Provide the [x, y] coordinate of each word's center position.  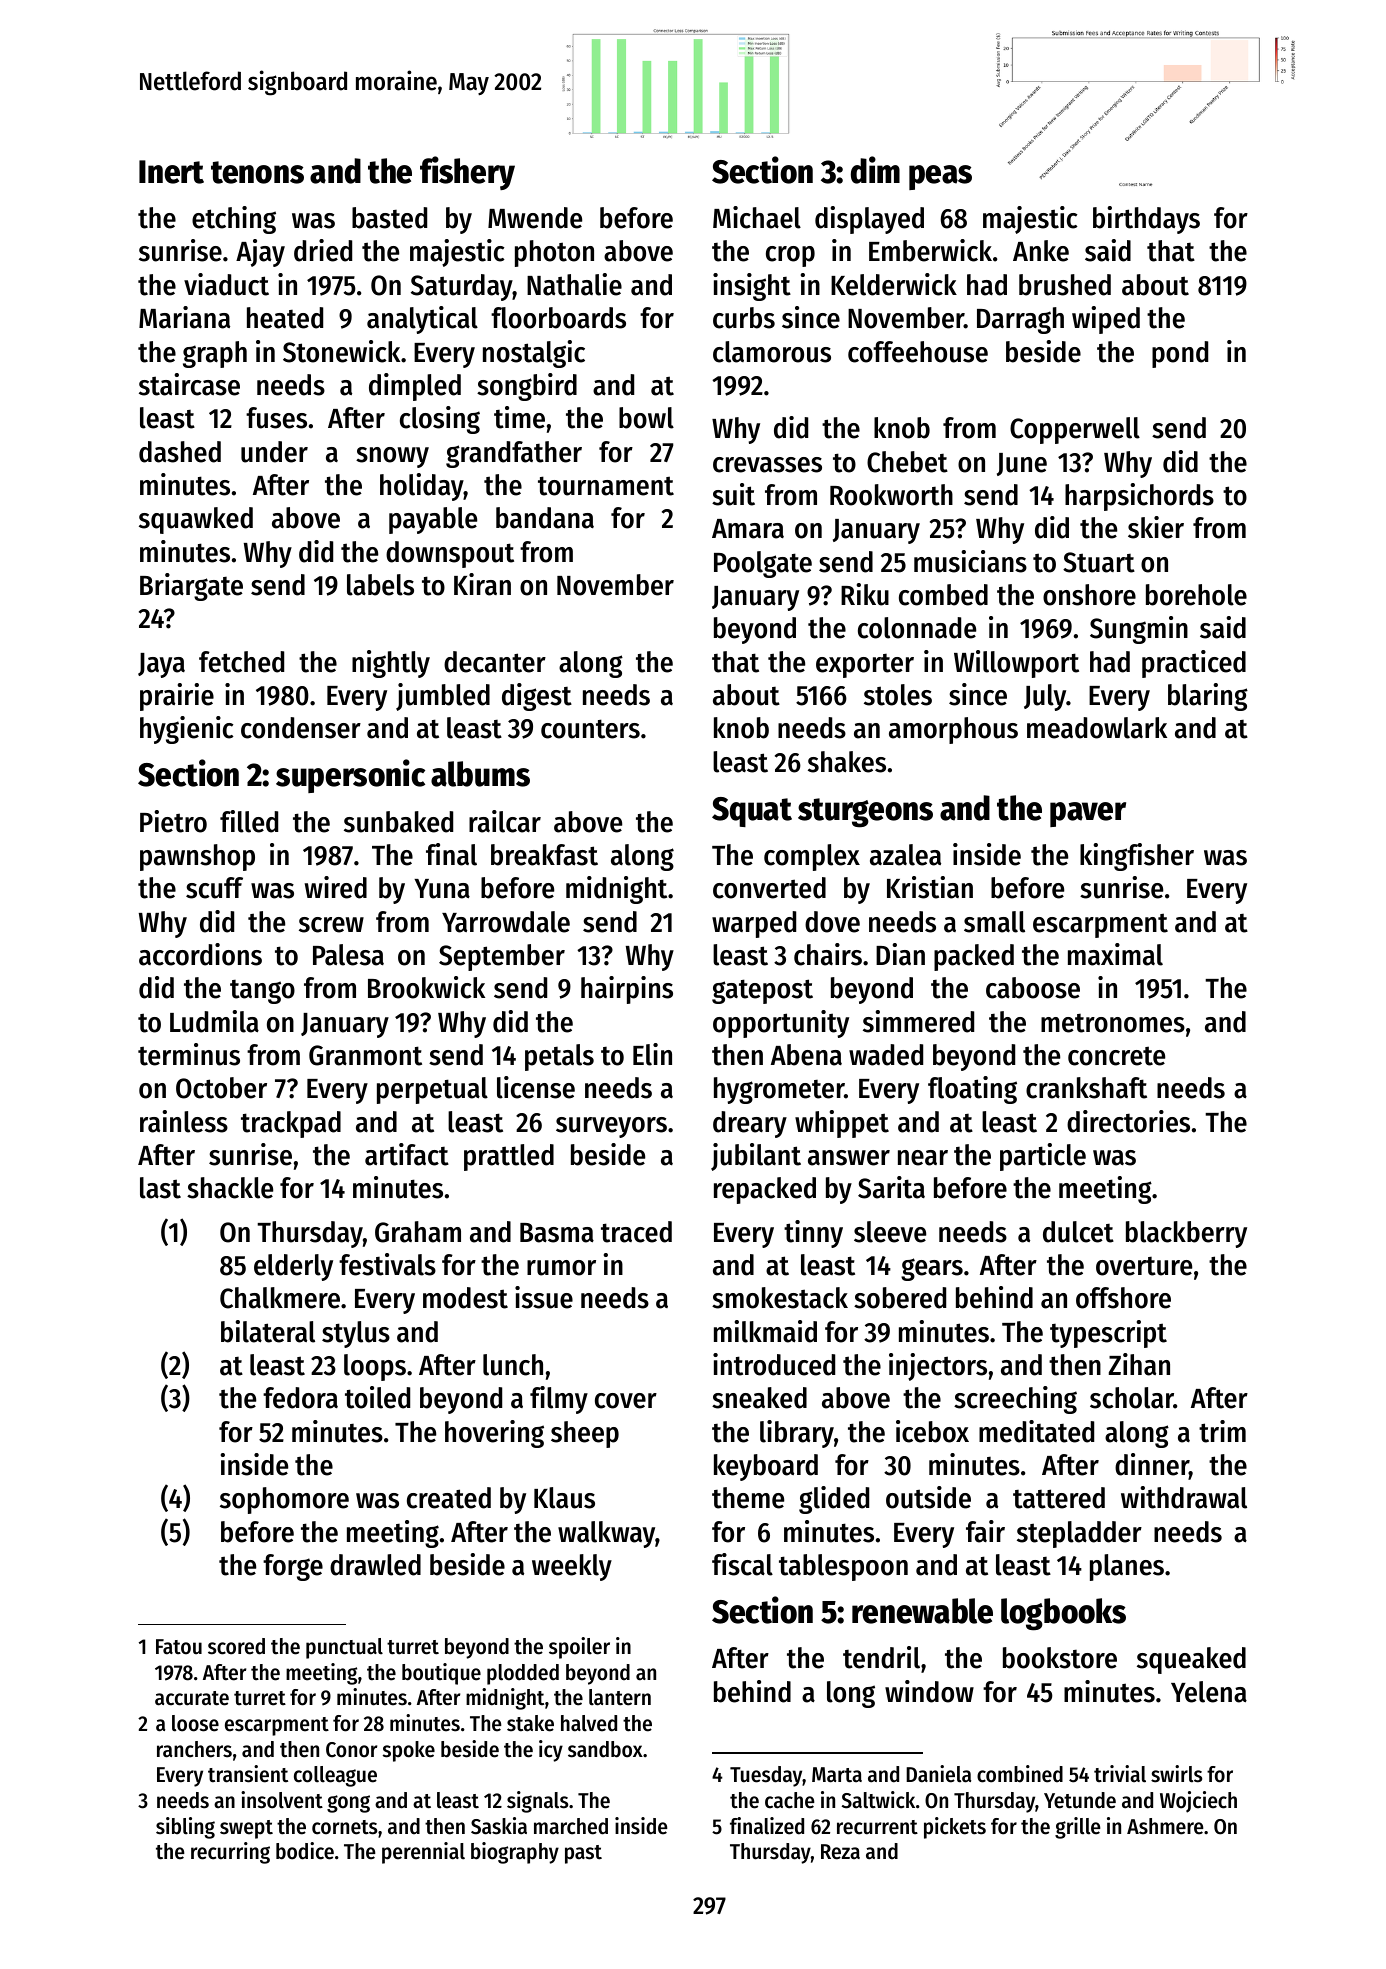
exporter [865, 666]
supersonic [350, 776]
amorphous [953, 730]
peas [940, 177]
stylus [356, 1334]
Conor [351, 1750]
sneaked [759, 1398]
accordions [200, 954]
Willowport [1016, 664]
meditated [1036, 1431]
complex [812, 857]
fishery [467, 173]
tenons [257, 172]
